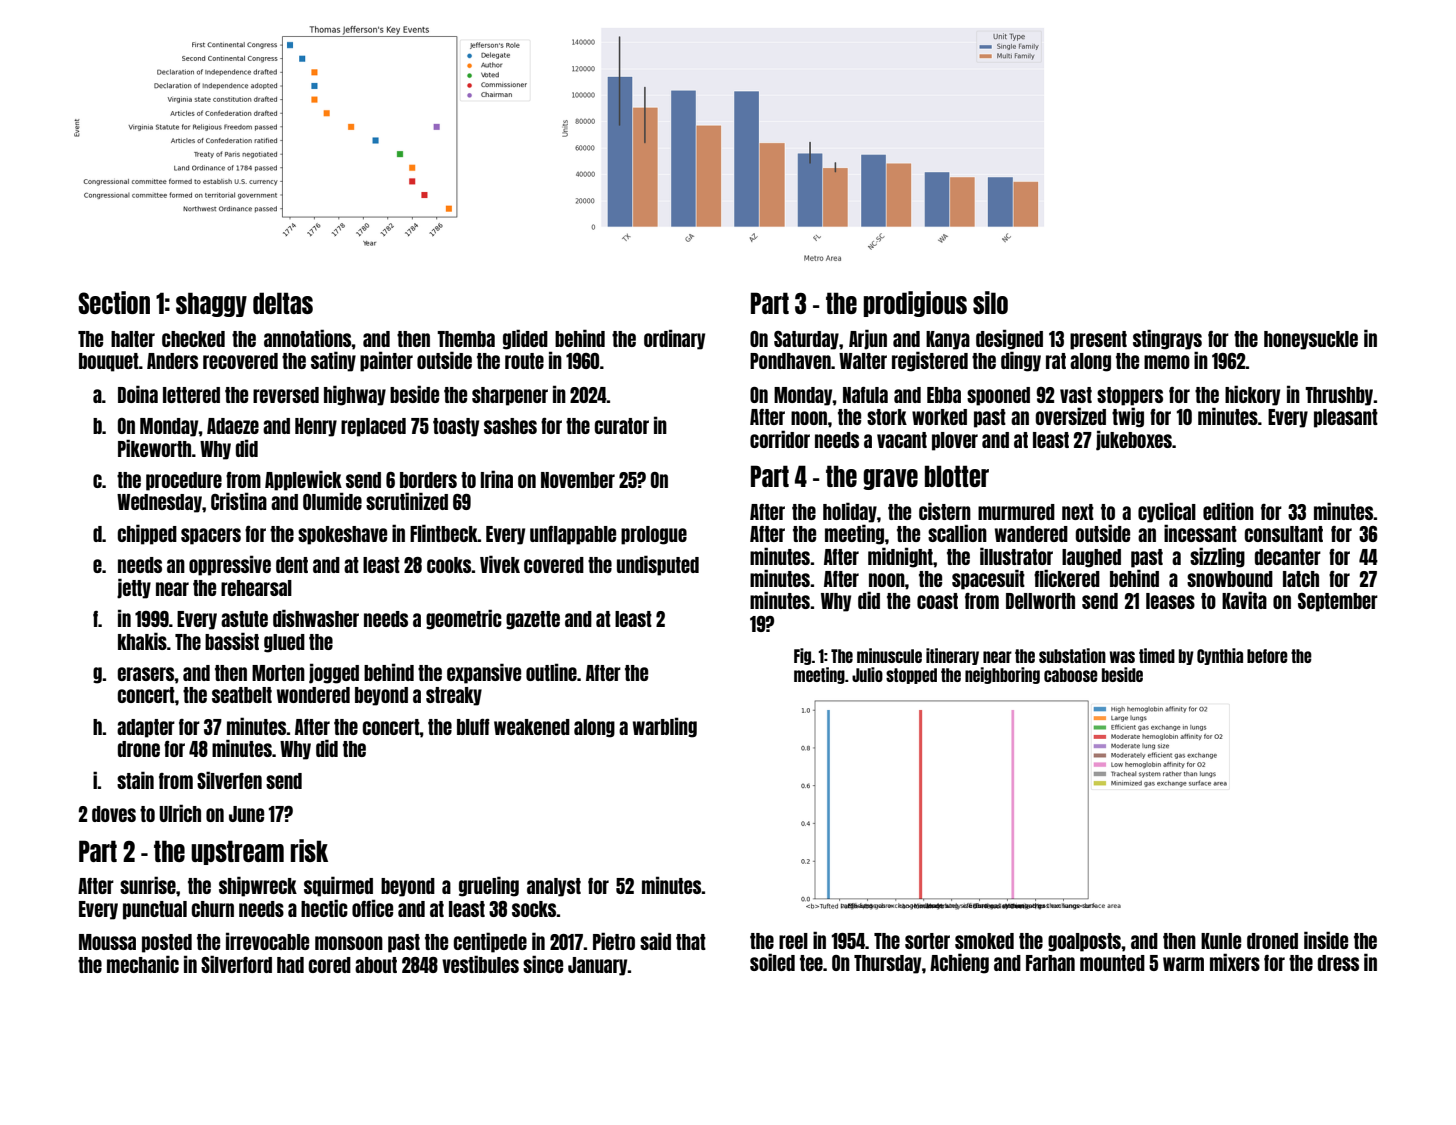 The width and height of the screenshot is (1456, 1125). What do you see at coordinates (1221, 941) in the screenshot?
I see `Kunle` at bounding box center [1221, 941].
